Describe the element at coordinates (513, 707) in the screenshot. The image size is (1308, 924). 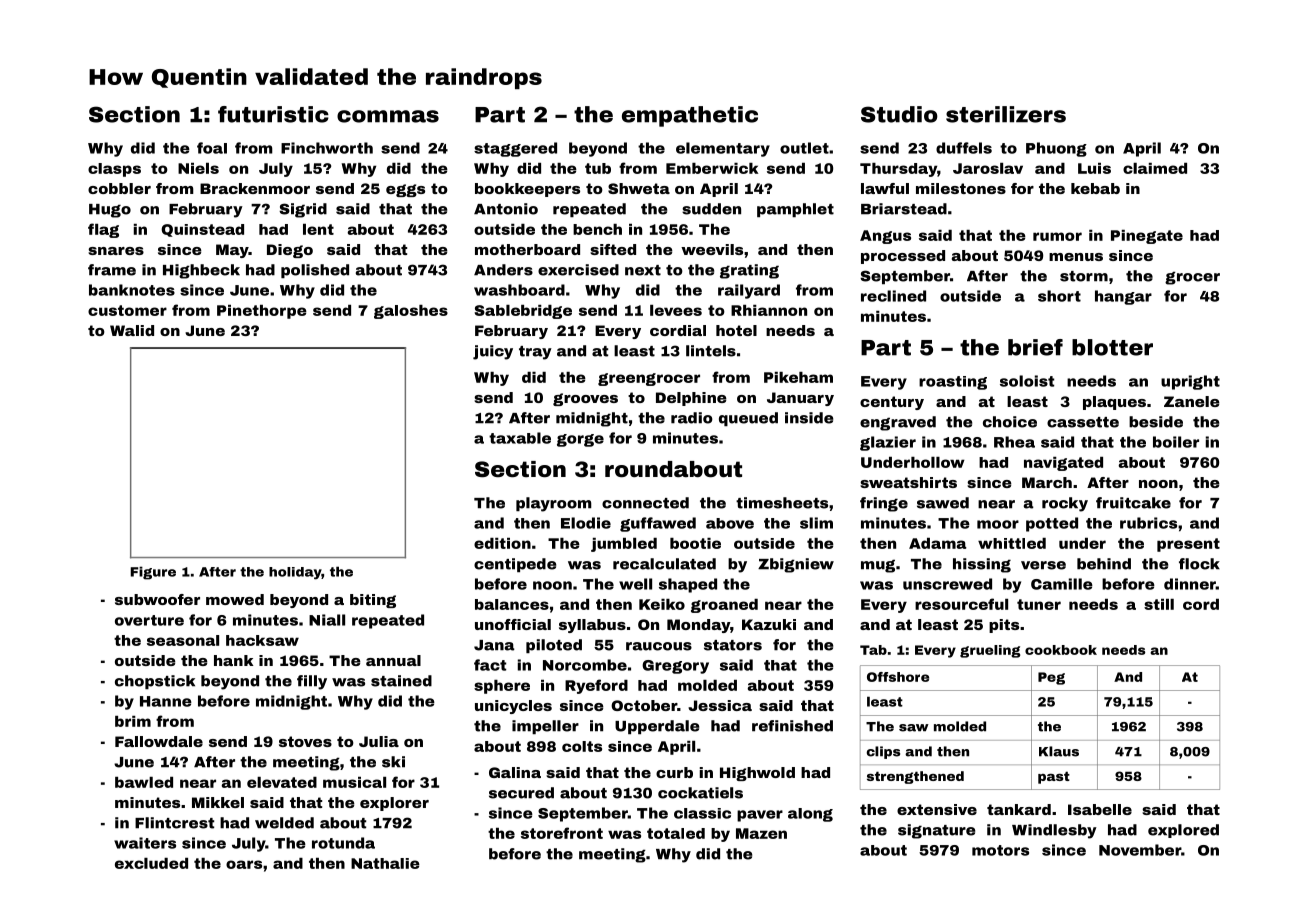
I see `unicycles` at that location.
